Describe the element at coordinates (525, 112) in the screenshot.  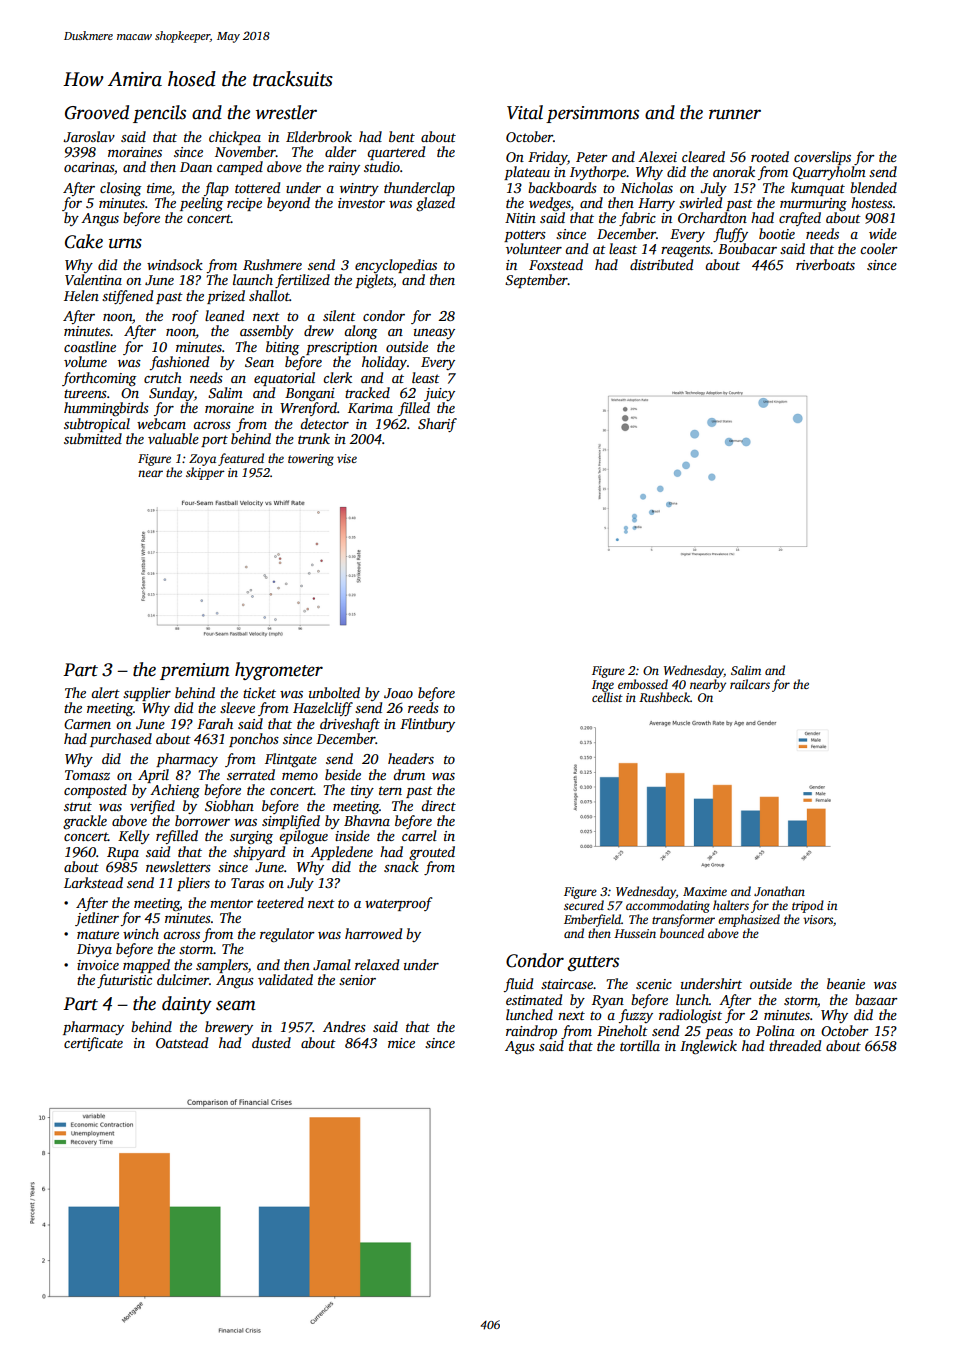
I see `Vital` at that location.
